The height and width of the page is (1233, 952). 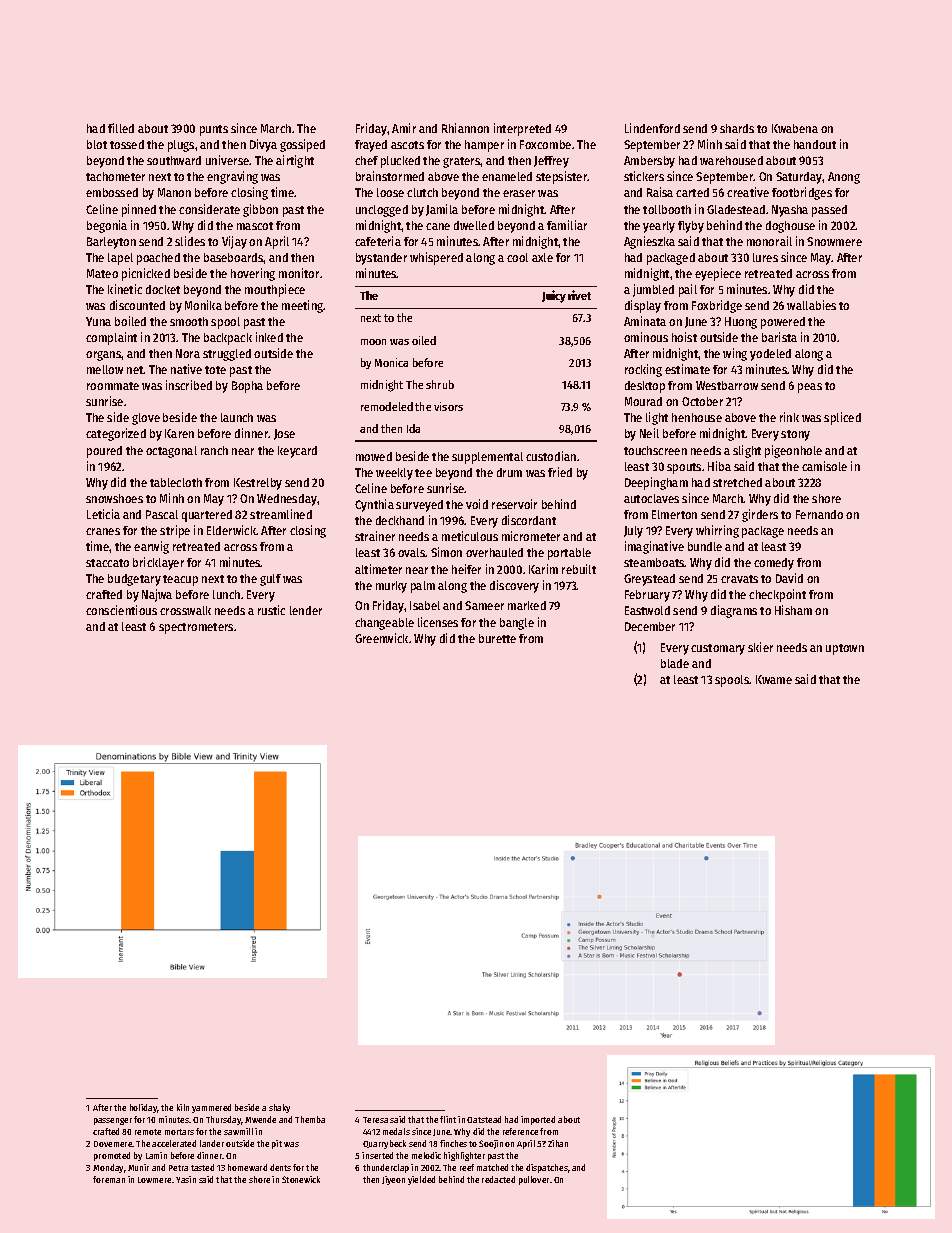 What do you see at coordinates (547, 1168) in the page?
I see `dispatches` at bounding box center [547, 1168].
